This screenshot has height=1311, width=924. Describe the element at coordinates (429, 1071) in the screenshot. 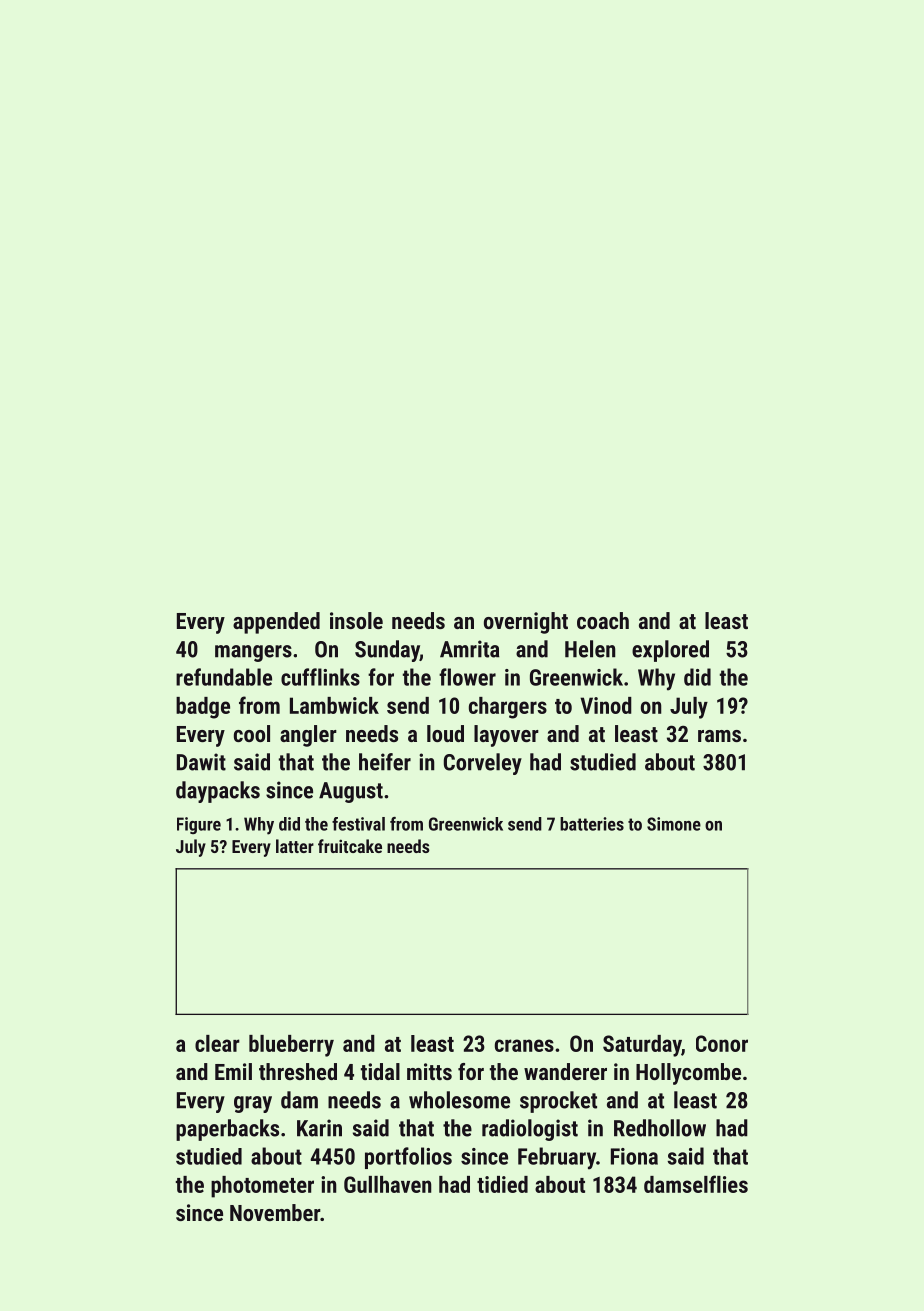

I see `mitts` at that location.
